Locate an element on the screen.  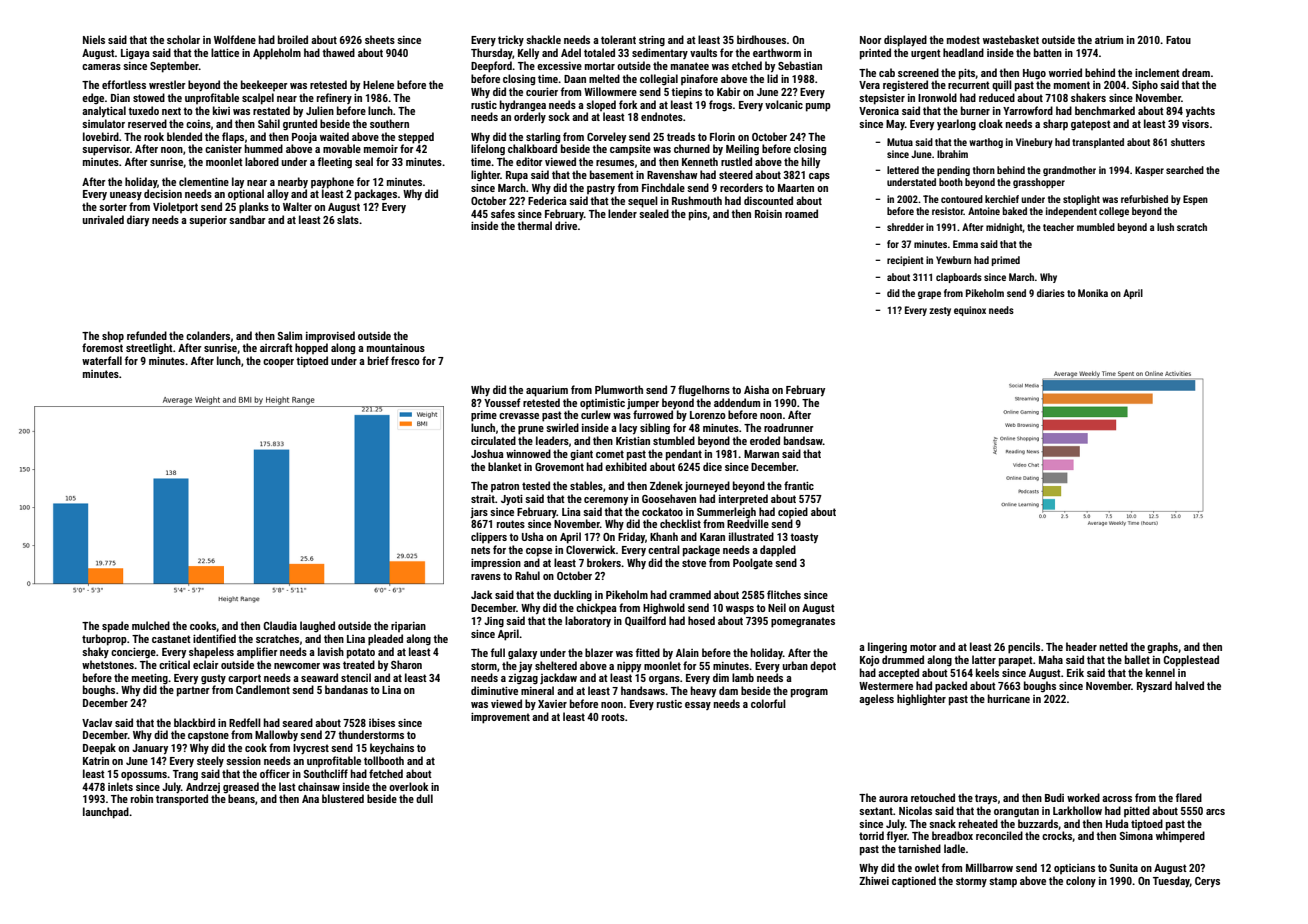
Roisin is located at coordinates (768, 214).
